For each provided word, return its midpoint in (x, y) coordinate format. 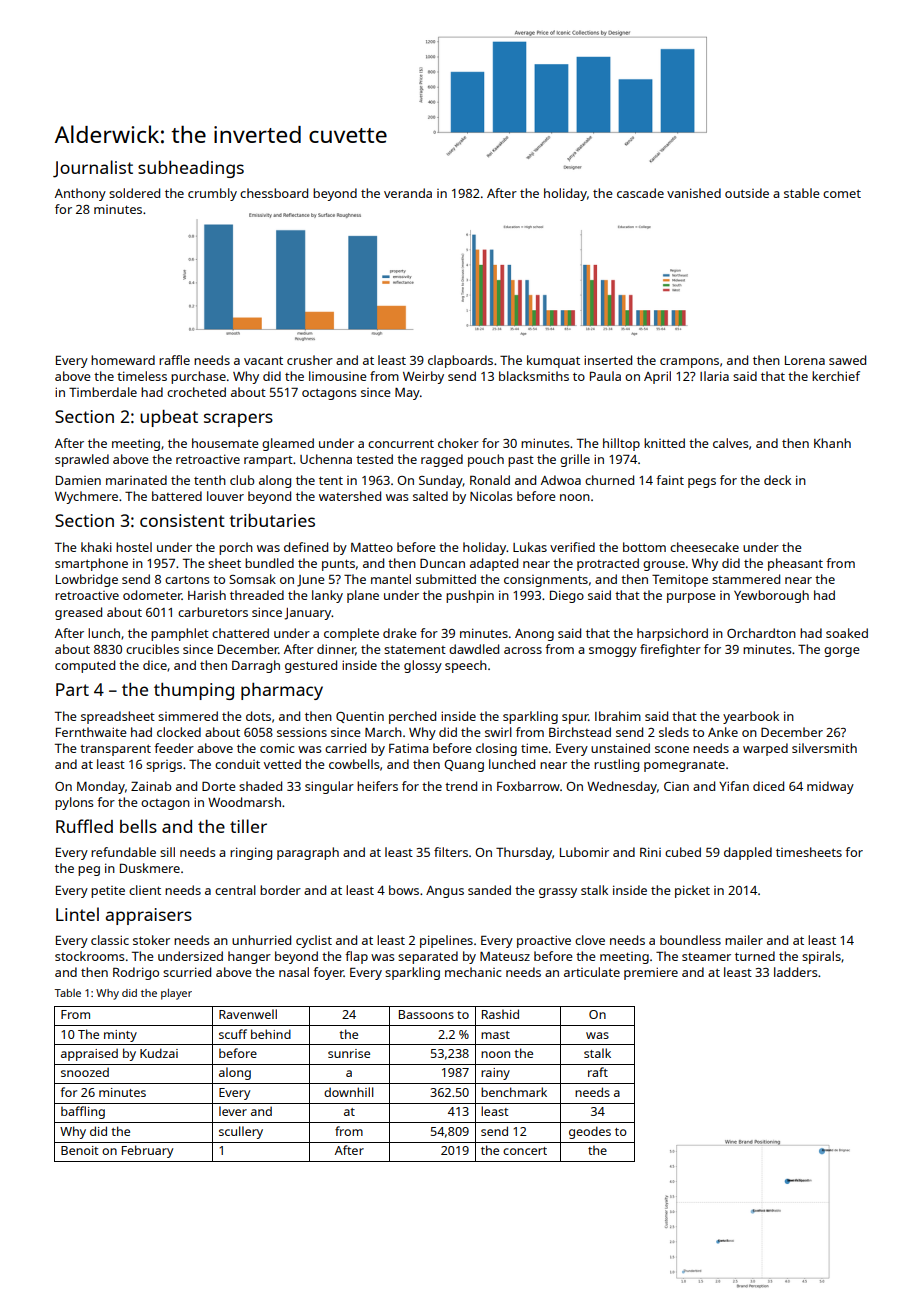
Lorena (805, 360)
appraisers (149, 916)
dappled (748, 853)
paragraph (308, 853)
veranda (408, 193)
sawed (847, 360)
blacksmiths (534, 376)
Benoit (80, 1150)
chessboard (274, 193)
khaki (96, 547)
